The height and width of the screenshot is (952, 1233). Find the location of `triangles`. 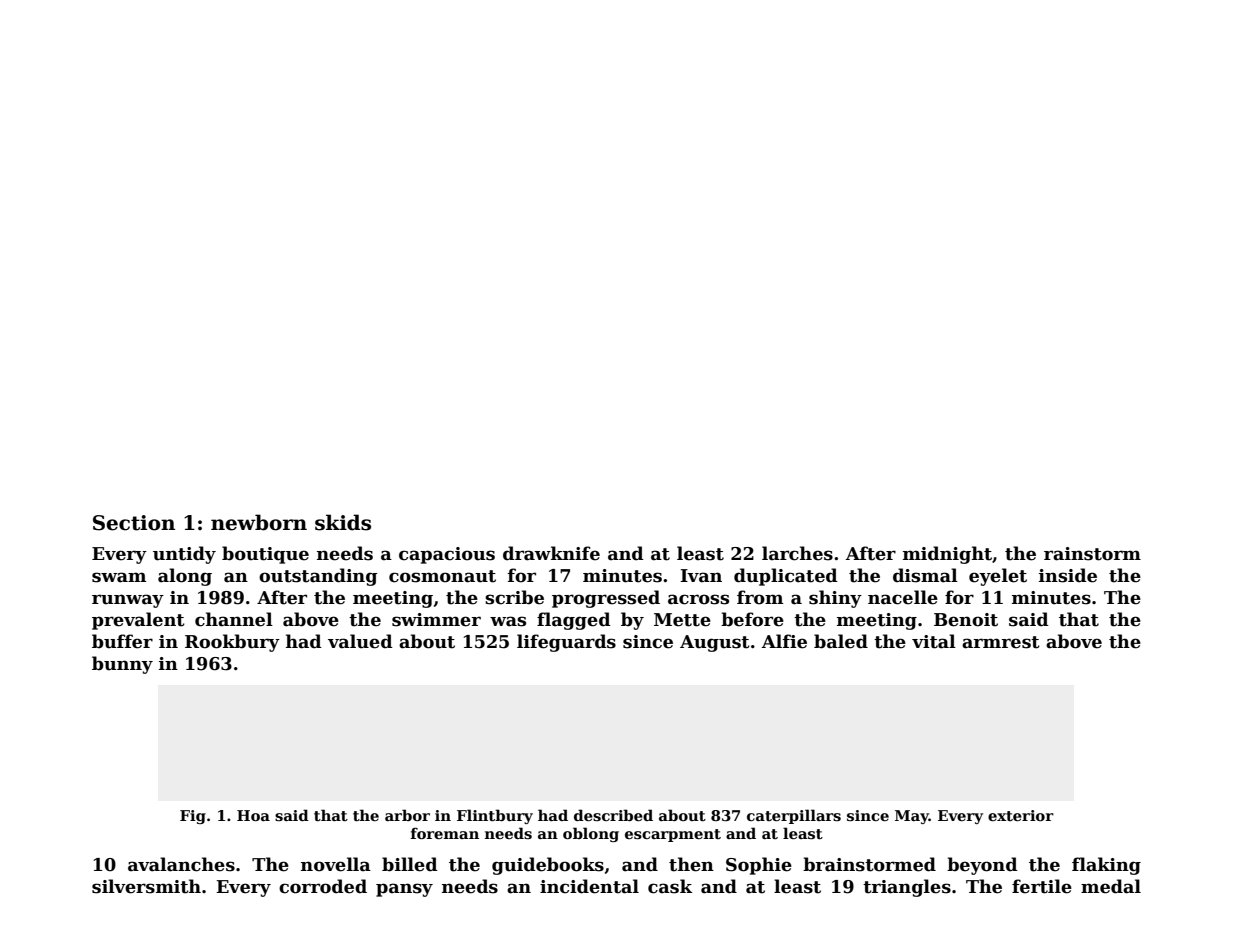

triangles is located at coordinates (907, 888).
